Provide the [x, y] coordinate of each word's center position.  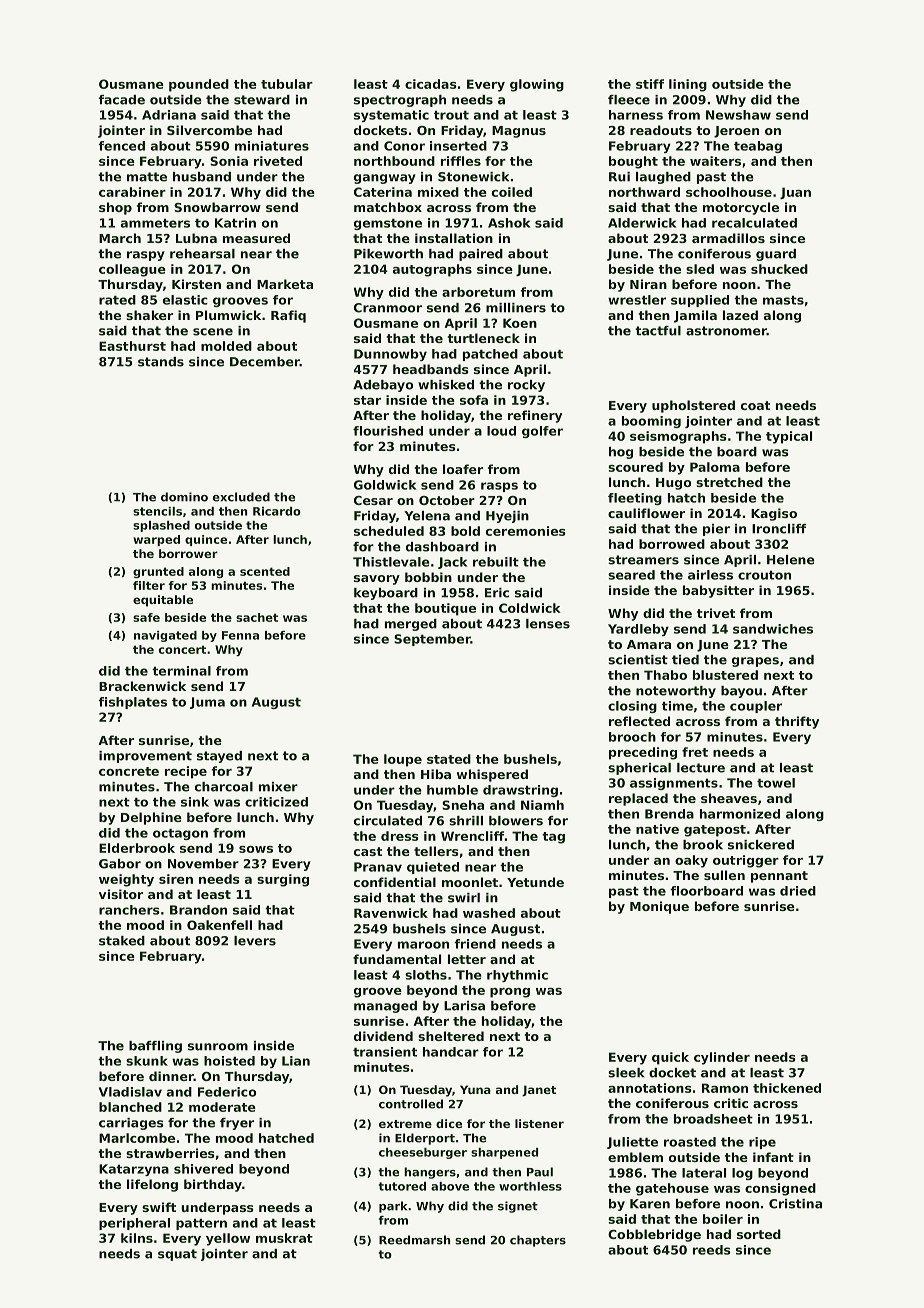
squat [177, 1255]
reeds [712, 1250]
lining [688, 85]
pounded [199, 85]
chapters [538, 1241]
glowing [537, 85]
